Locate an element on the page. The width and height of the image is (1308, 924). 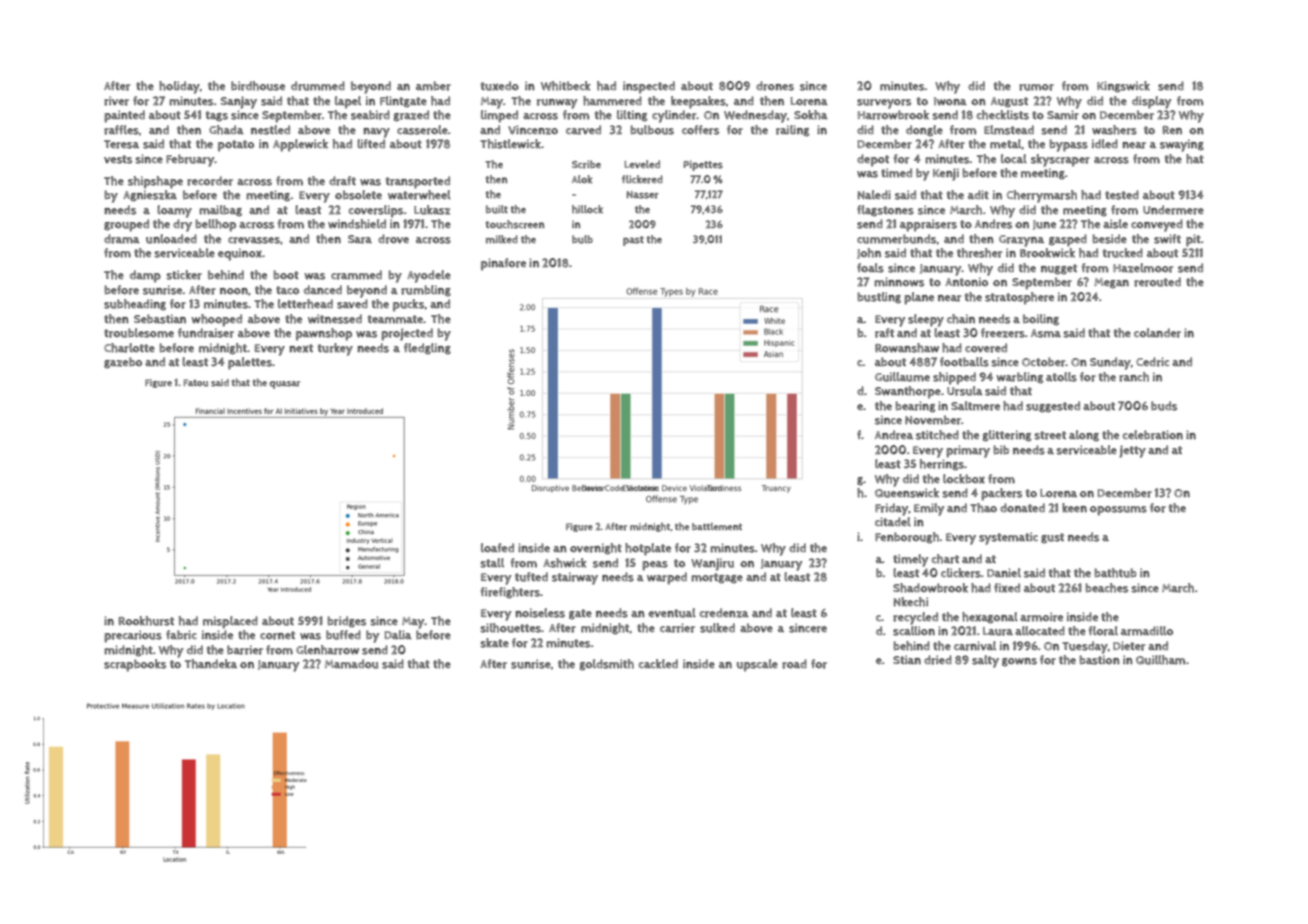
quasar is located at coordinates (284, 385).
